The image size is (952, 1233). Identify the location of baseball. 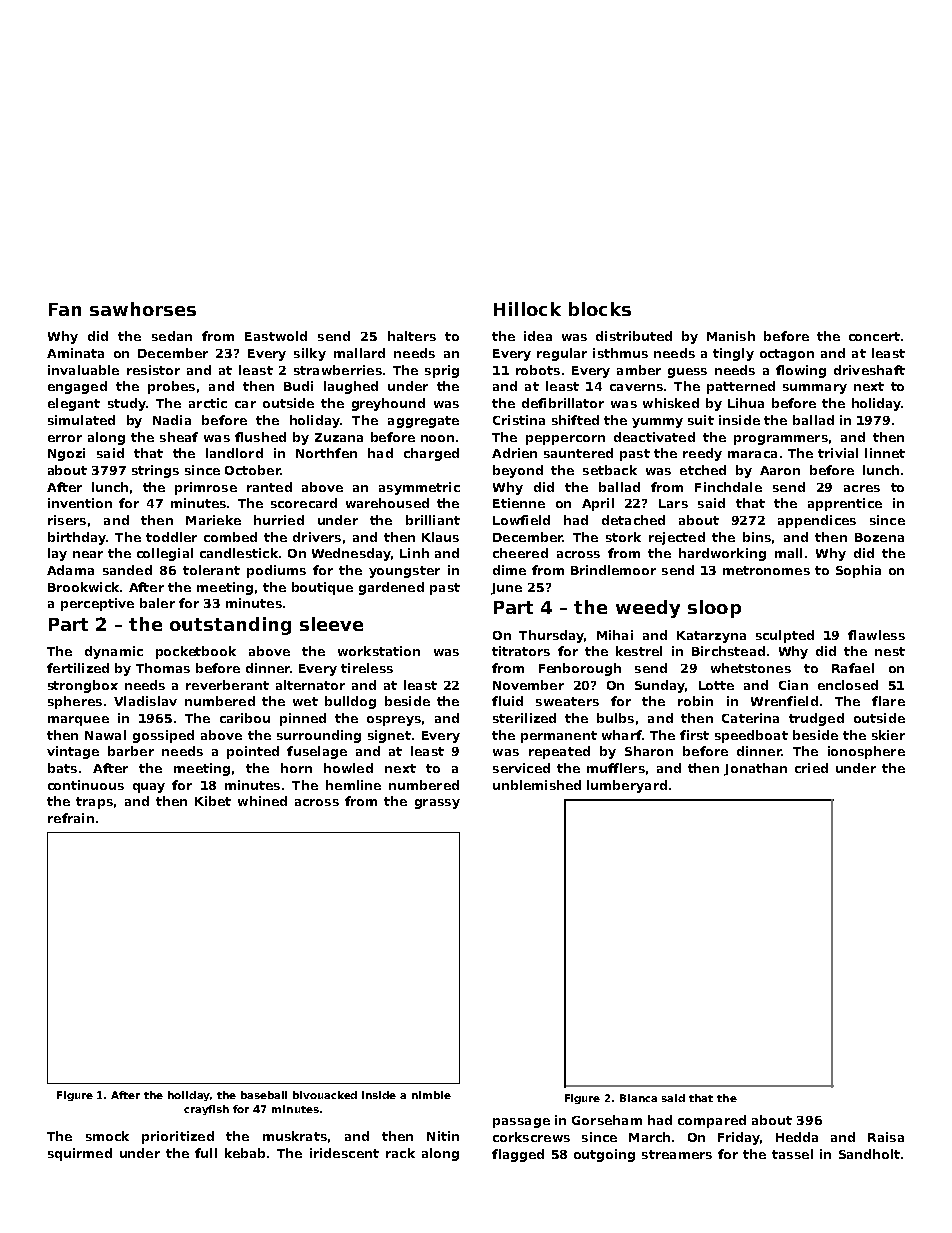
(264, 1095).
